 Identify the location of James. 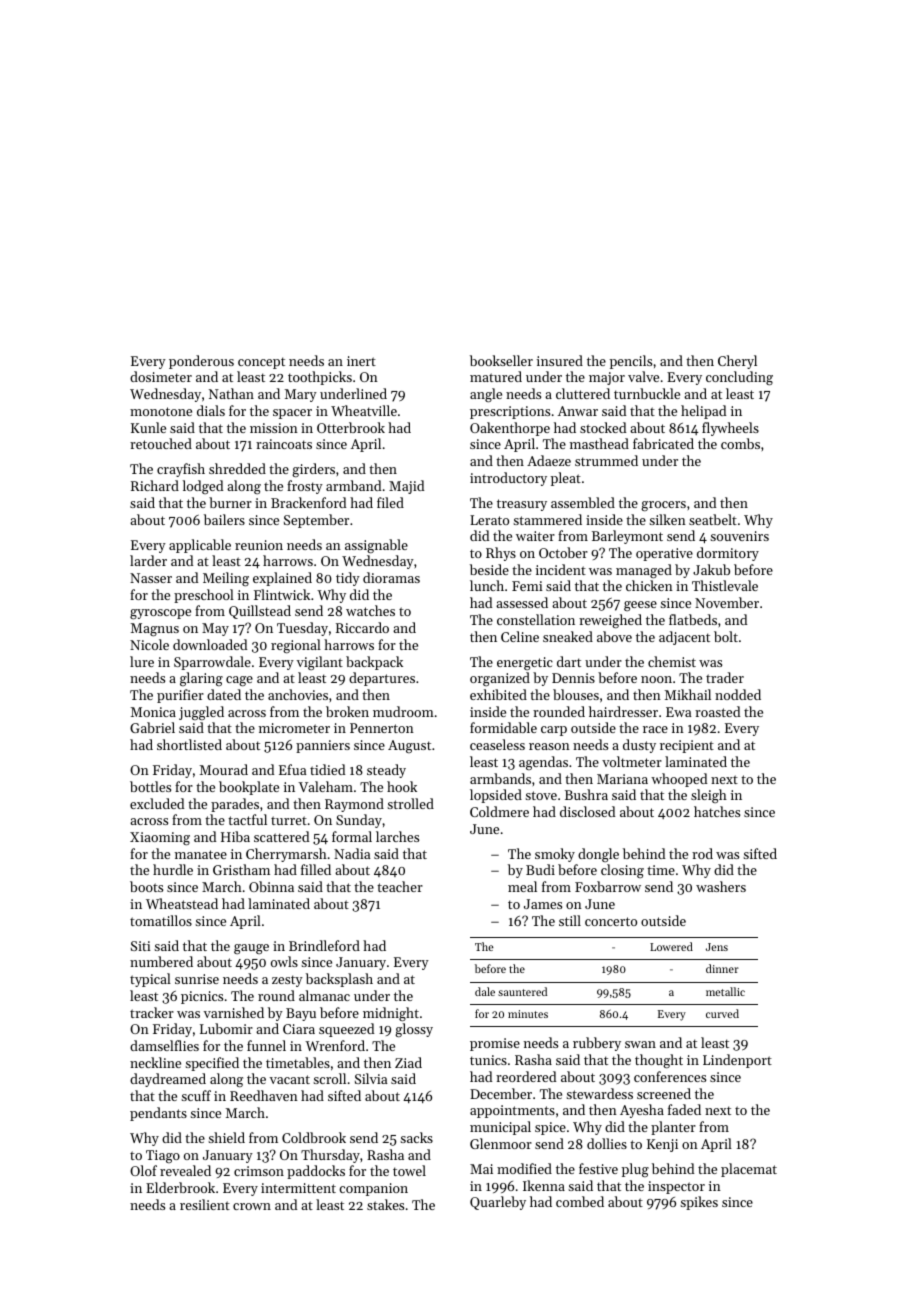
(543, 904).
